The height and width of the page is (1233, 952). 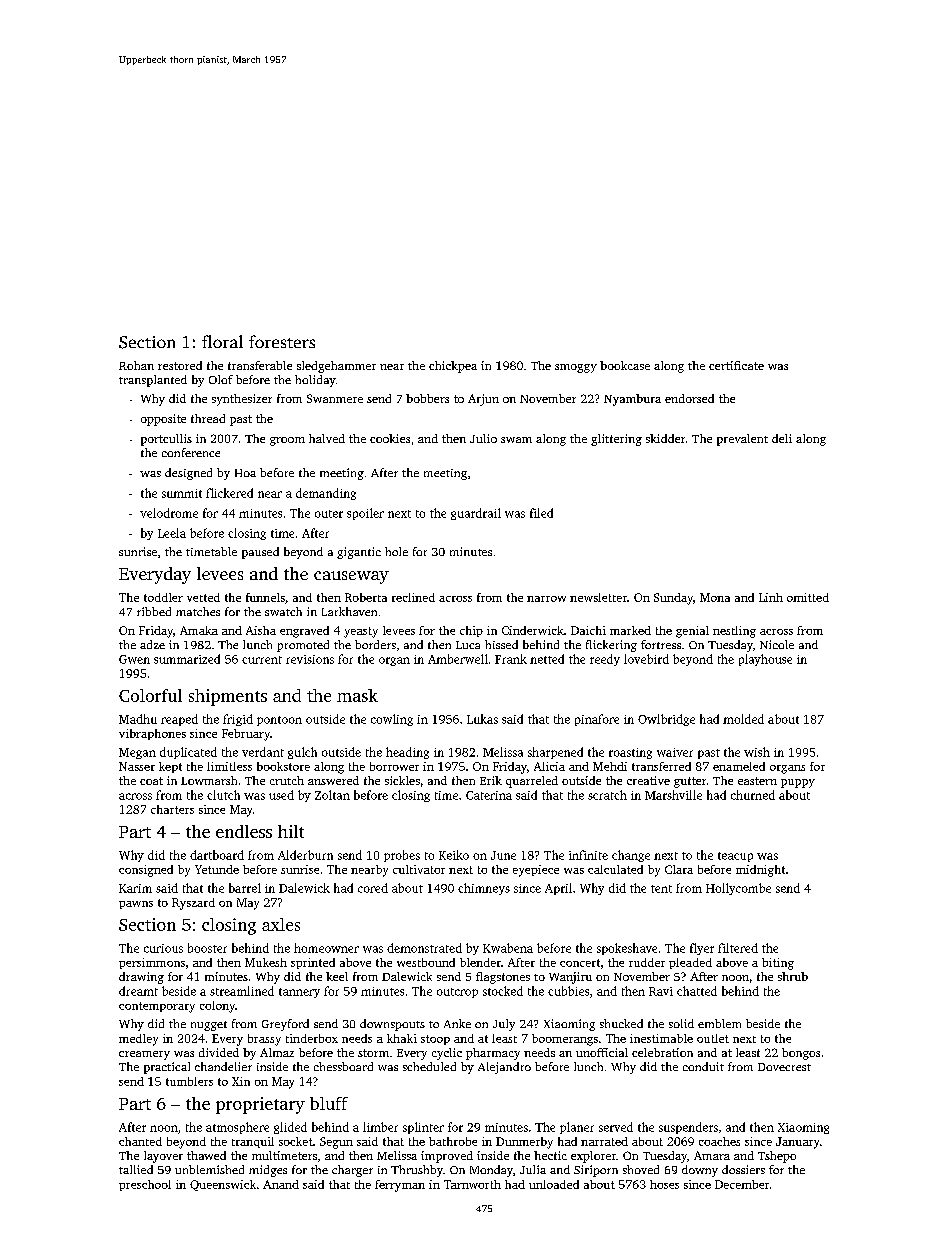 What do you see at coordinates (625, 365) in the page?
I see `bookcase` at bounding box center [625, 365].
